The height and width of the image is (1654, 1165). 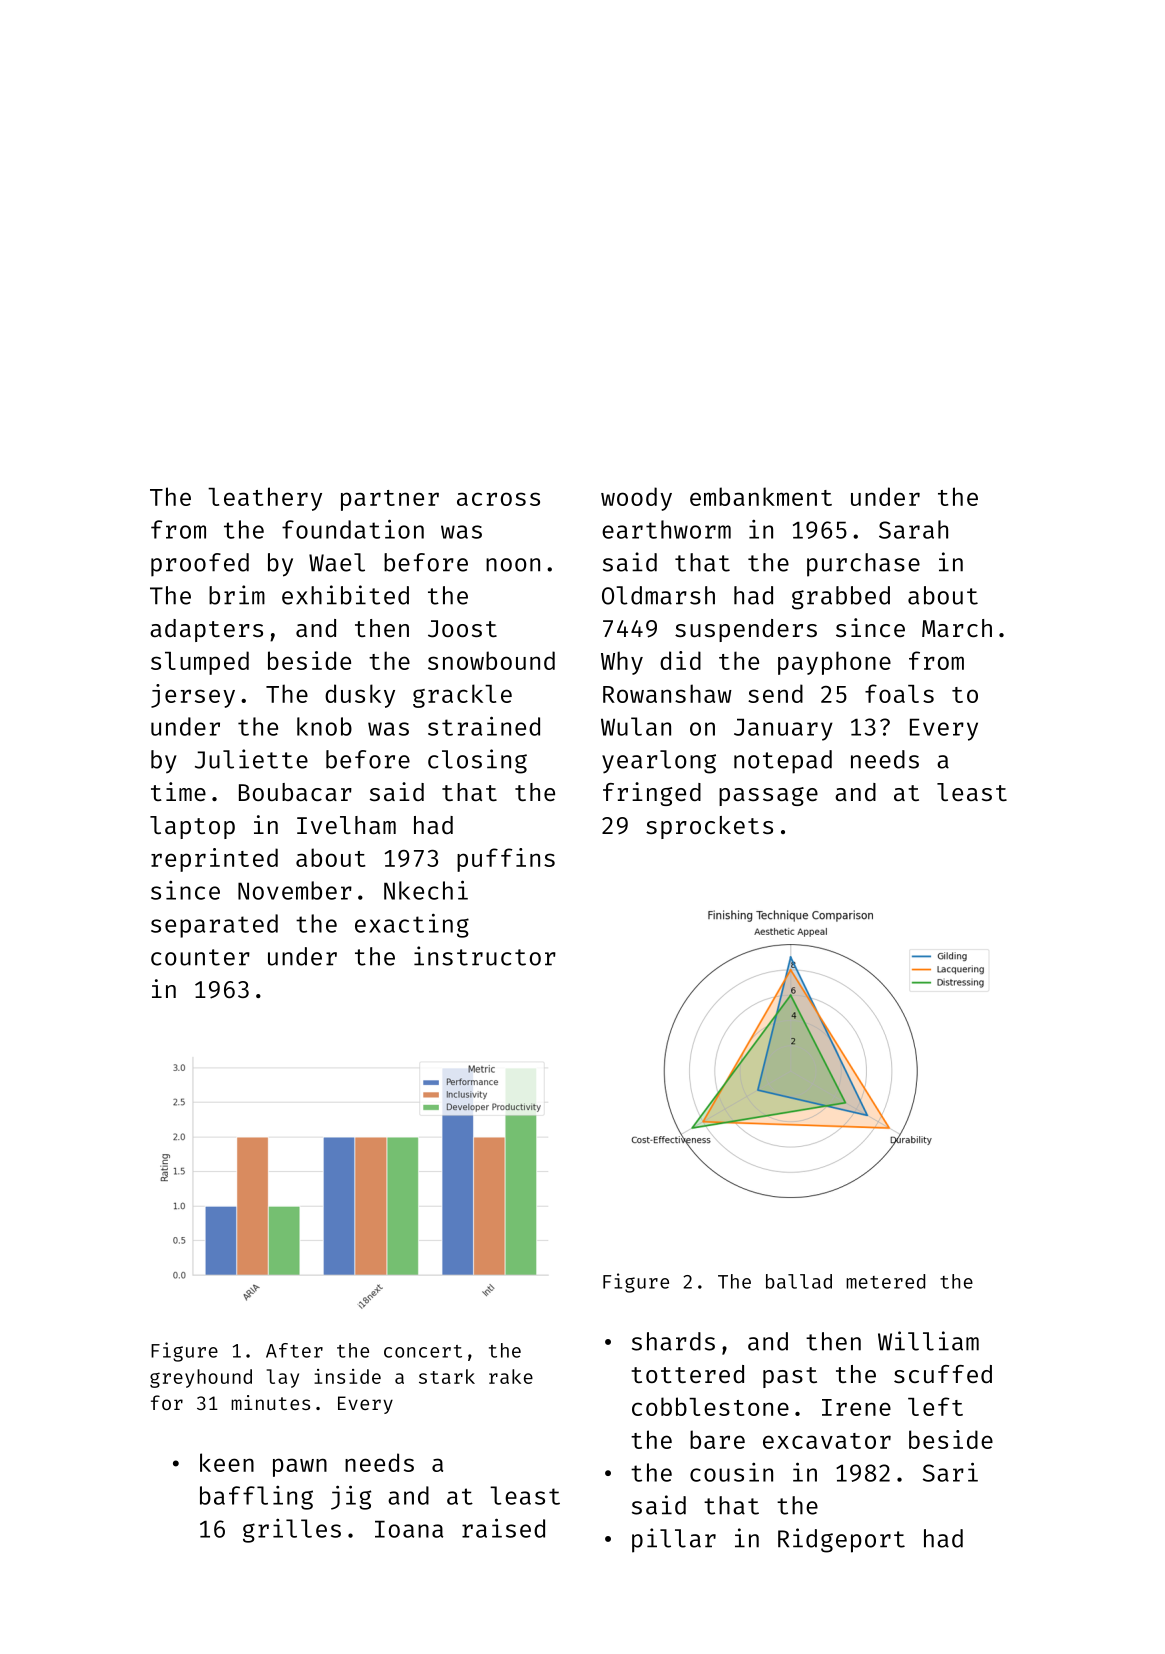 I want to click on jig, so click(x=351, y=1497).
